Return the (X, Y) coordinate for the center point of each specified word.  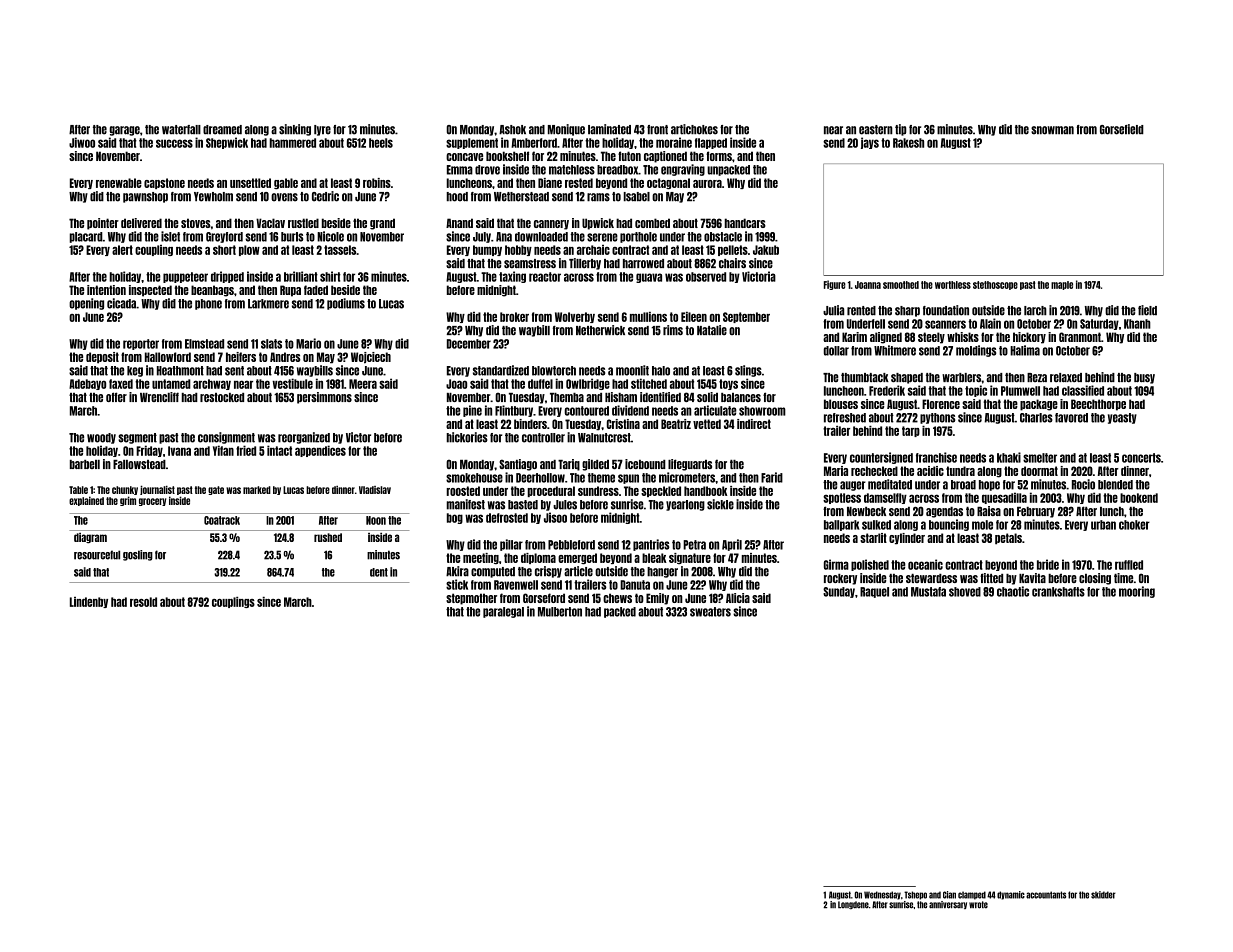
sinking (295, 130)
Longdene (853, 905)
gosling (138, 555)
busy (1144, 378)
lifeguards (690, 465)
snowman (1052, 130)
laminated (609, 129)
